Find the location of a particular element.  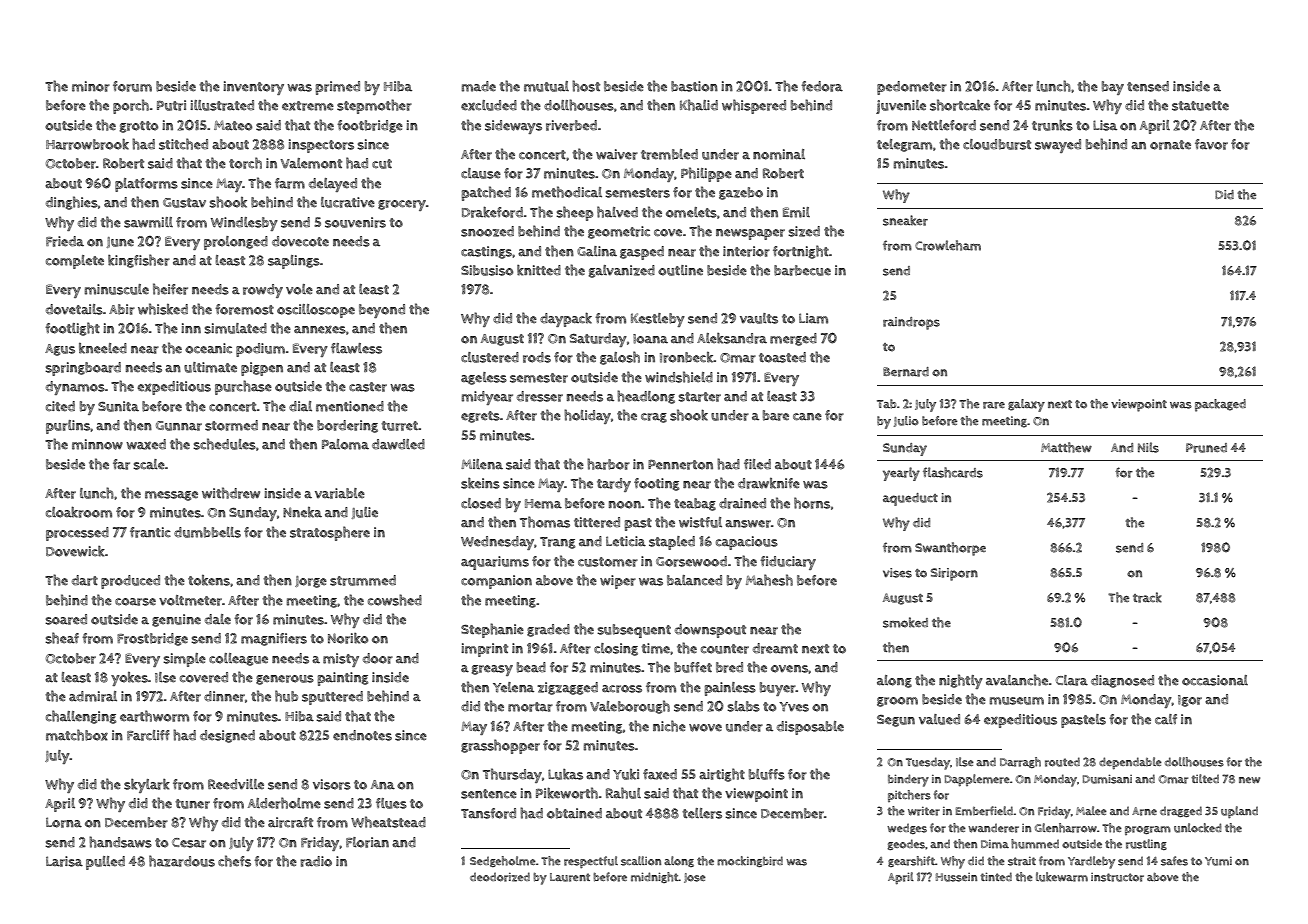

vaults is located at coordinates (759, 318).
